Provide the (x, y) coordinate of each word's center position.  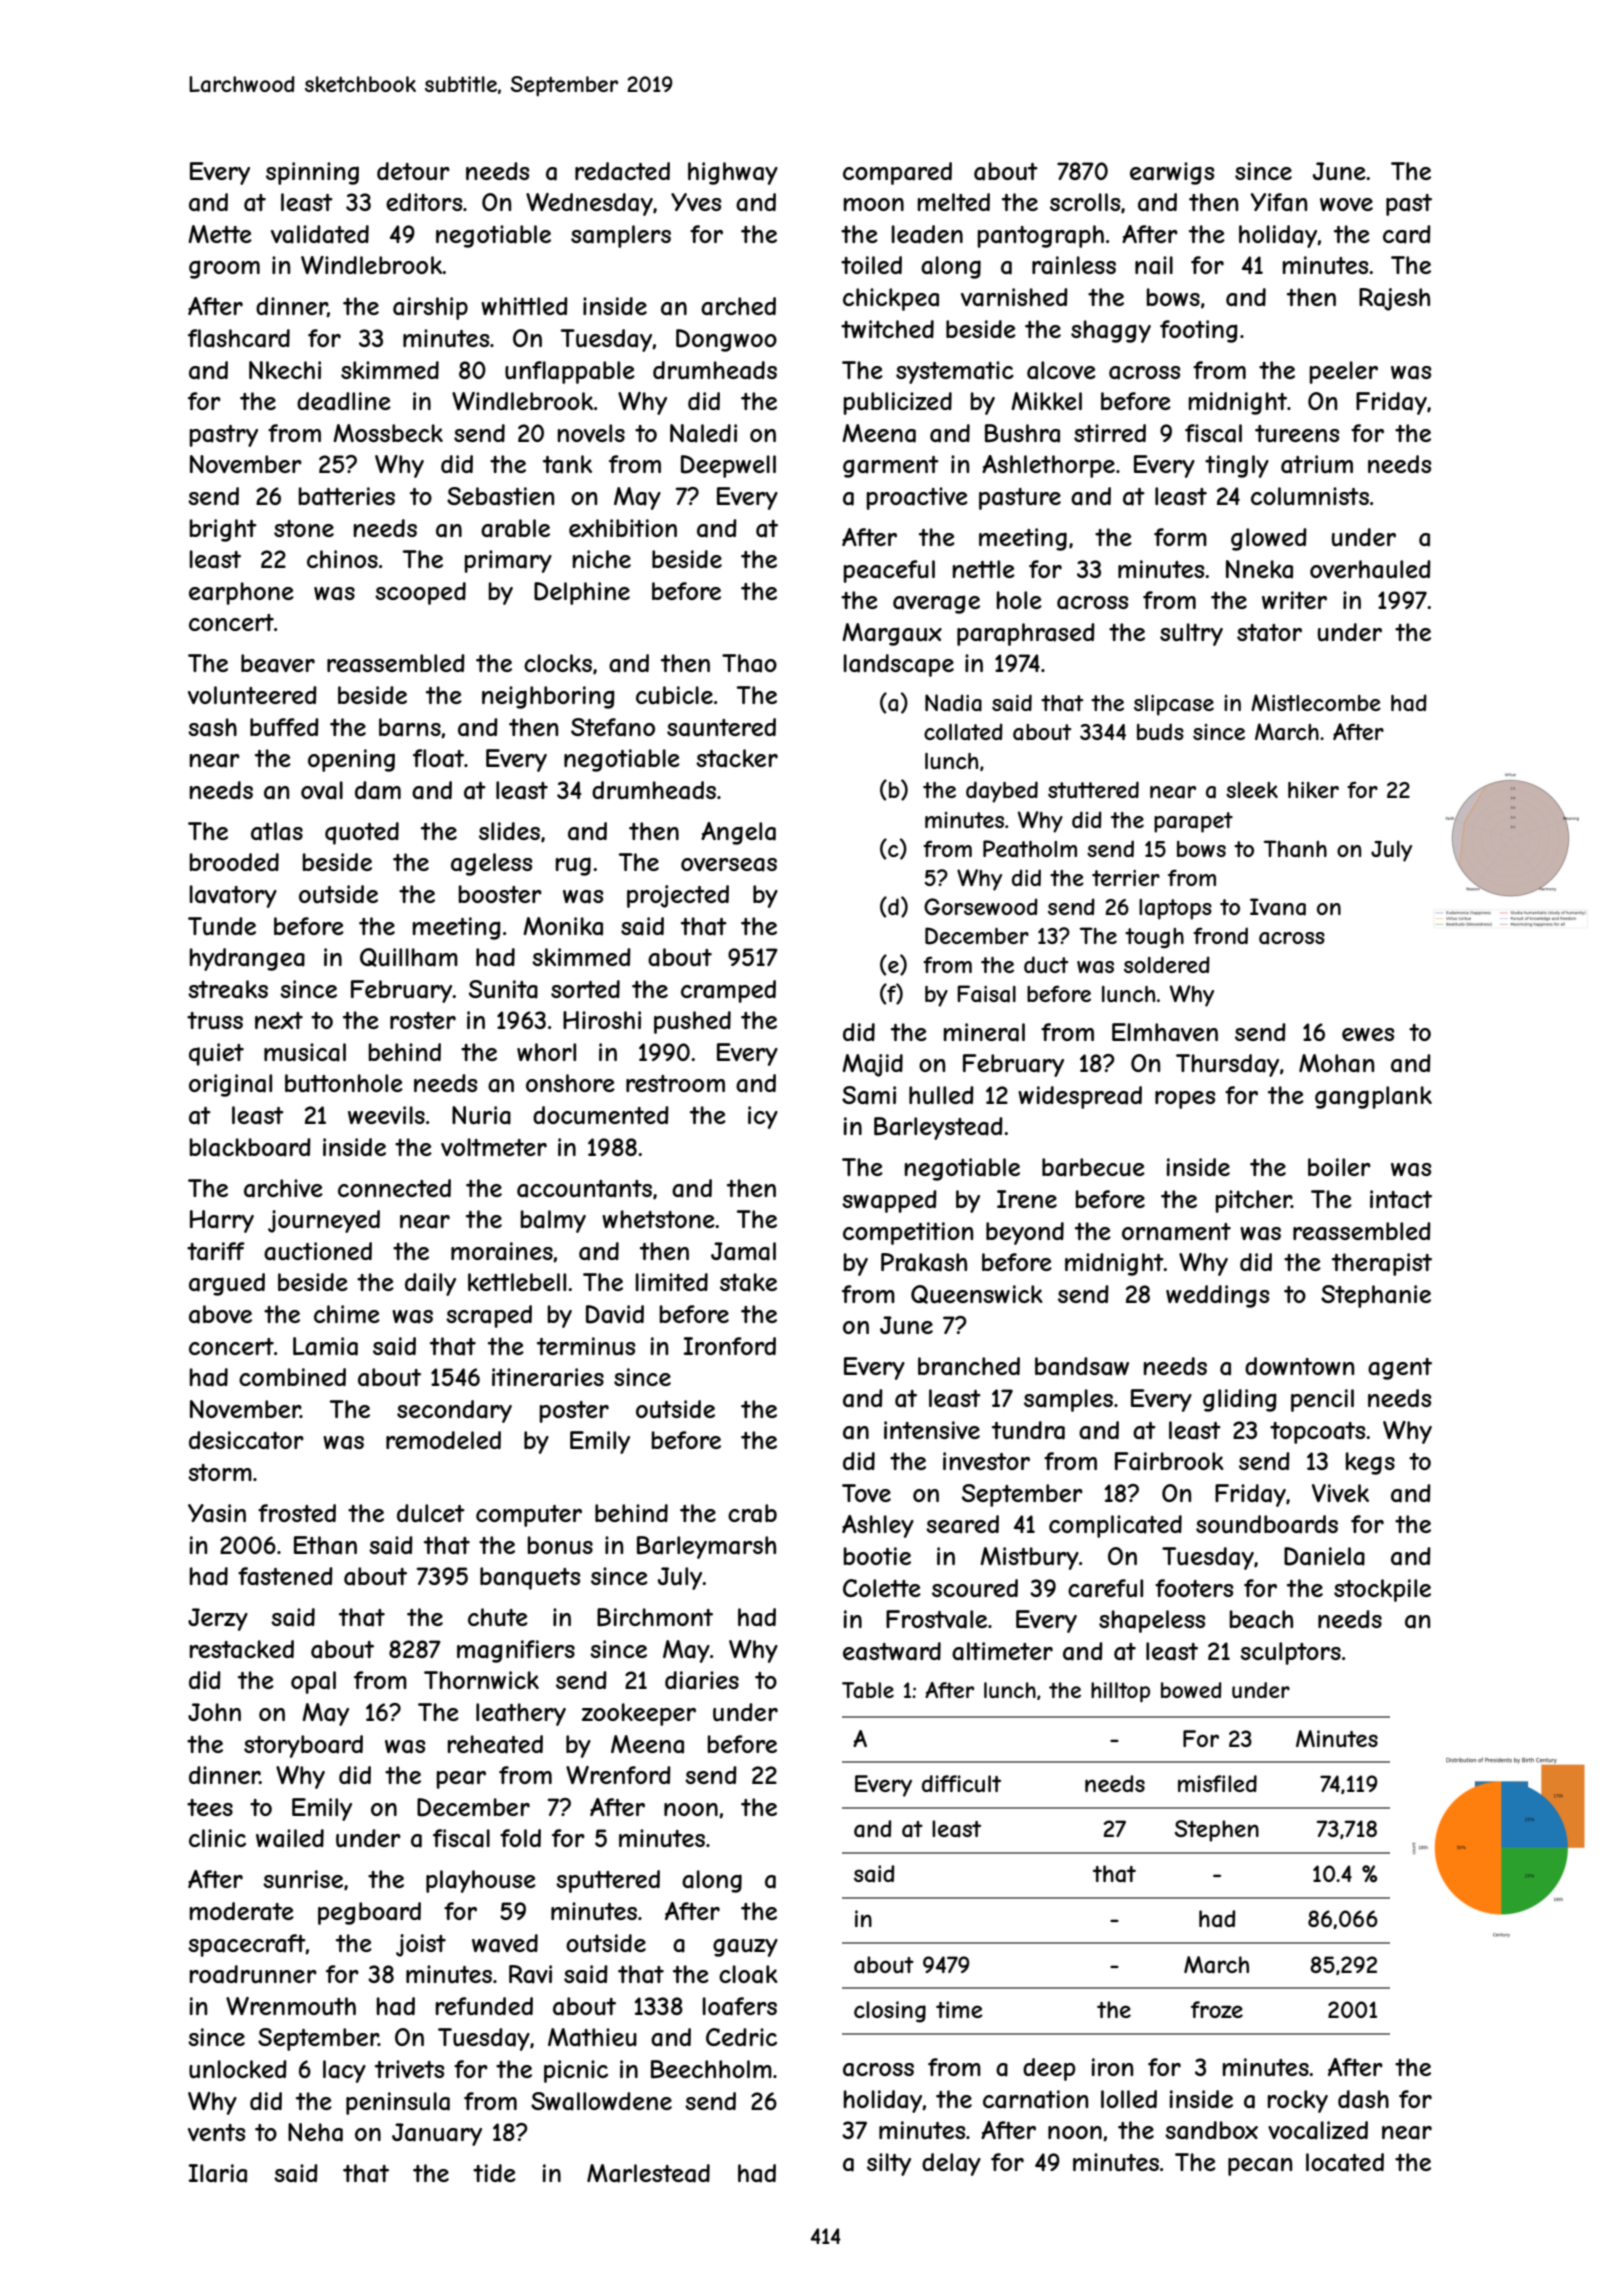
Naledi (703, 433)
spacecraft (247, 1945)
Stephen (1217, 1831)
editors (424, 202)
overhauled (1370, 569)
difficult (961, 1783)
